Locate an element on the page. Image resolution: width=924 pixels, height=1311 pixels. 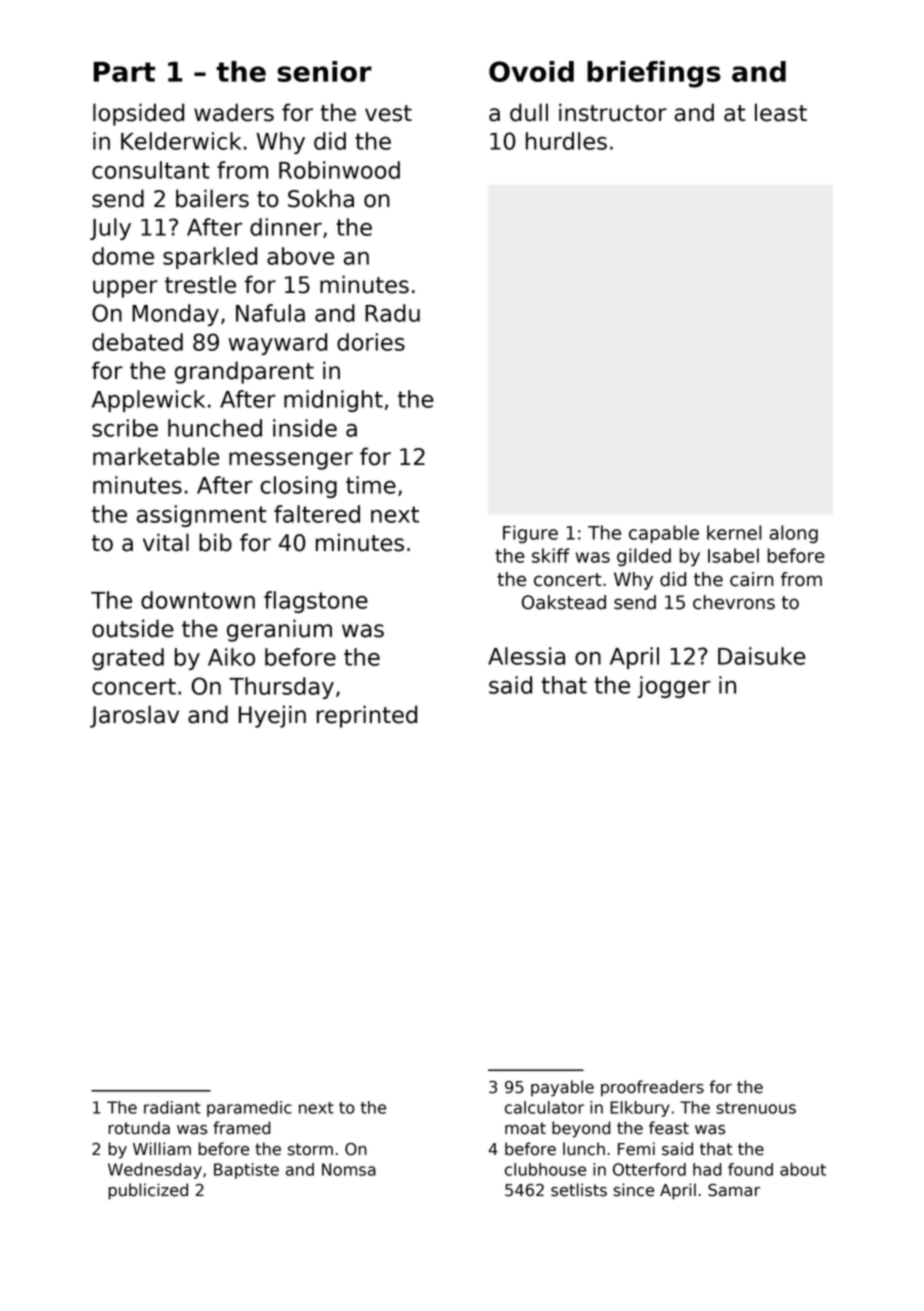
instructor is located at coordinates (613, 112).
